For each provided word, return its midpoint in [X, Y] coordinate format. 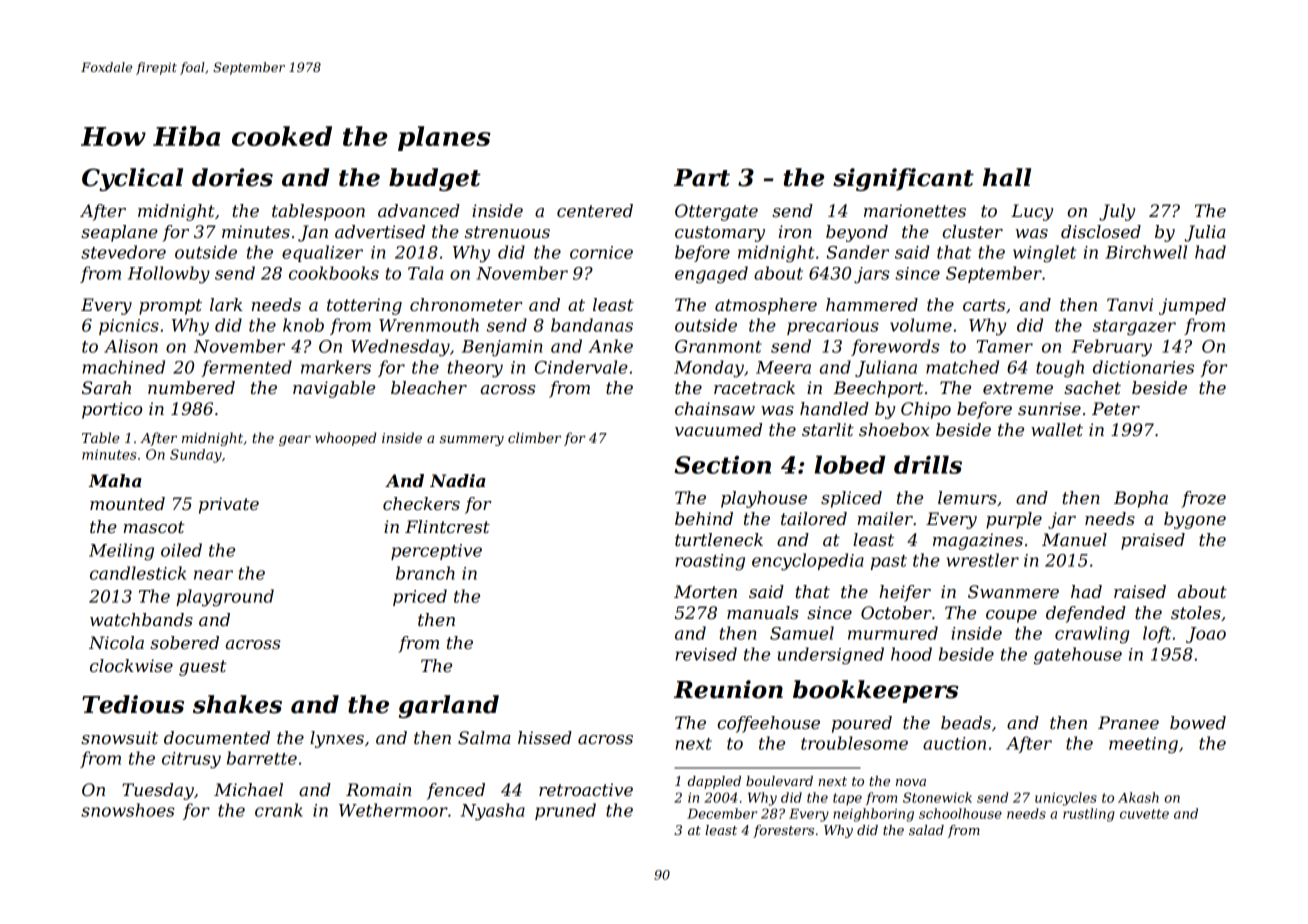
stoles [1196, 612]
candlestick [138, 573]
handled [834, 408]
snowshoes [128, 810]
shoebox [894, 429]
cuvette [1144, 814]
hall [1007, 177]
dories [232, 177]
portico [112, 410]
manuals [762, 612]
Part [702, 178]
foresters [783, 831]
